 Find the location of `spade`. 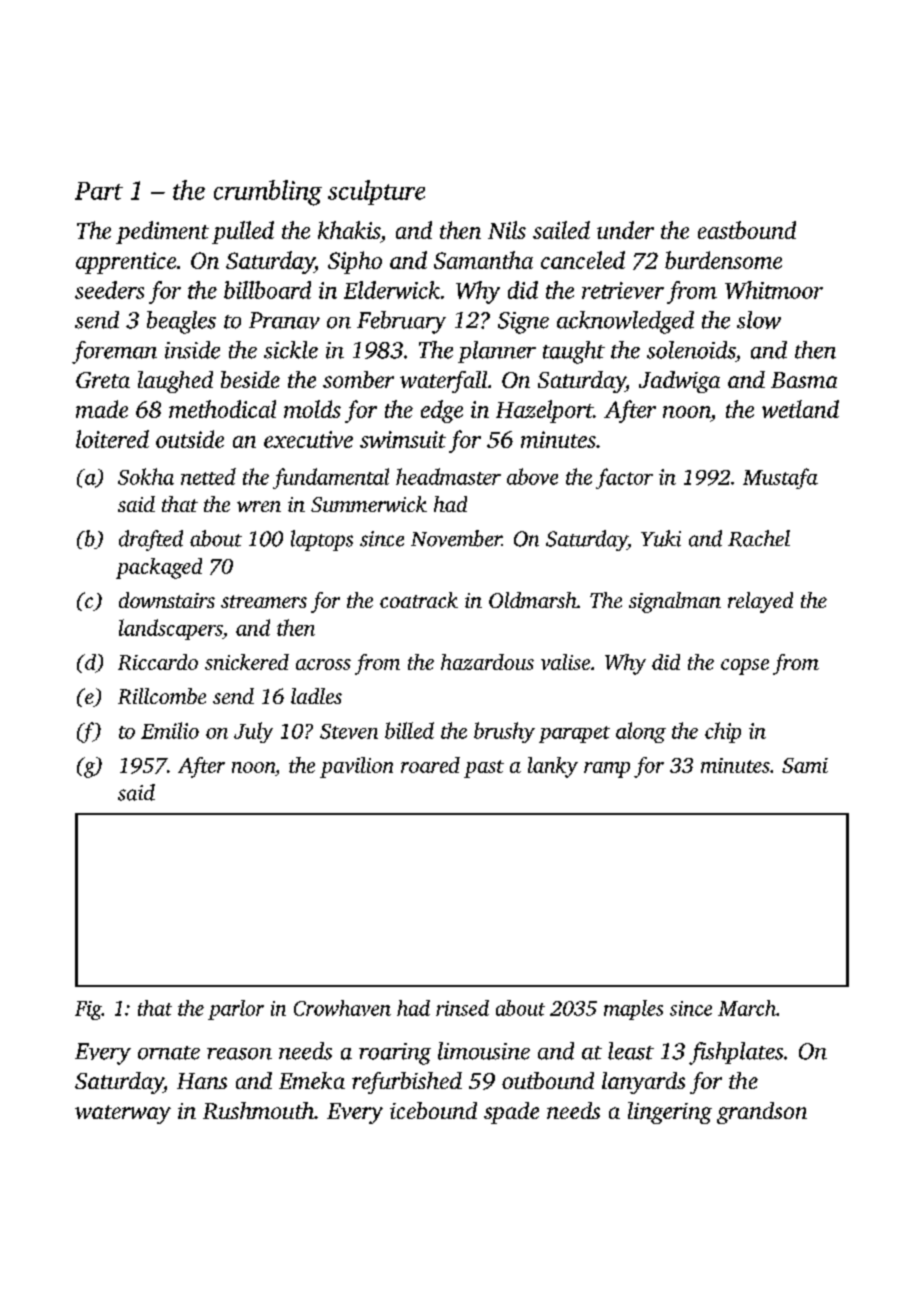

spade is located at coordinates (511, 1113).
